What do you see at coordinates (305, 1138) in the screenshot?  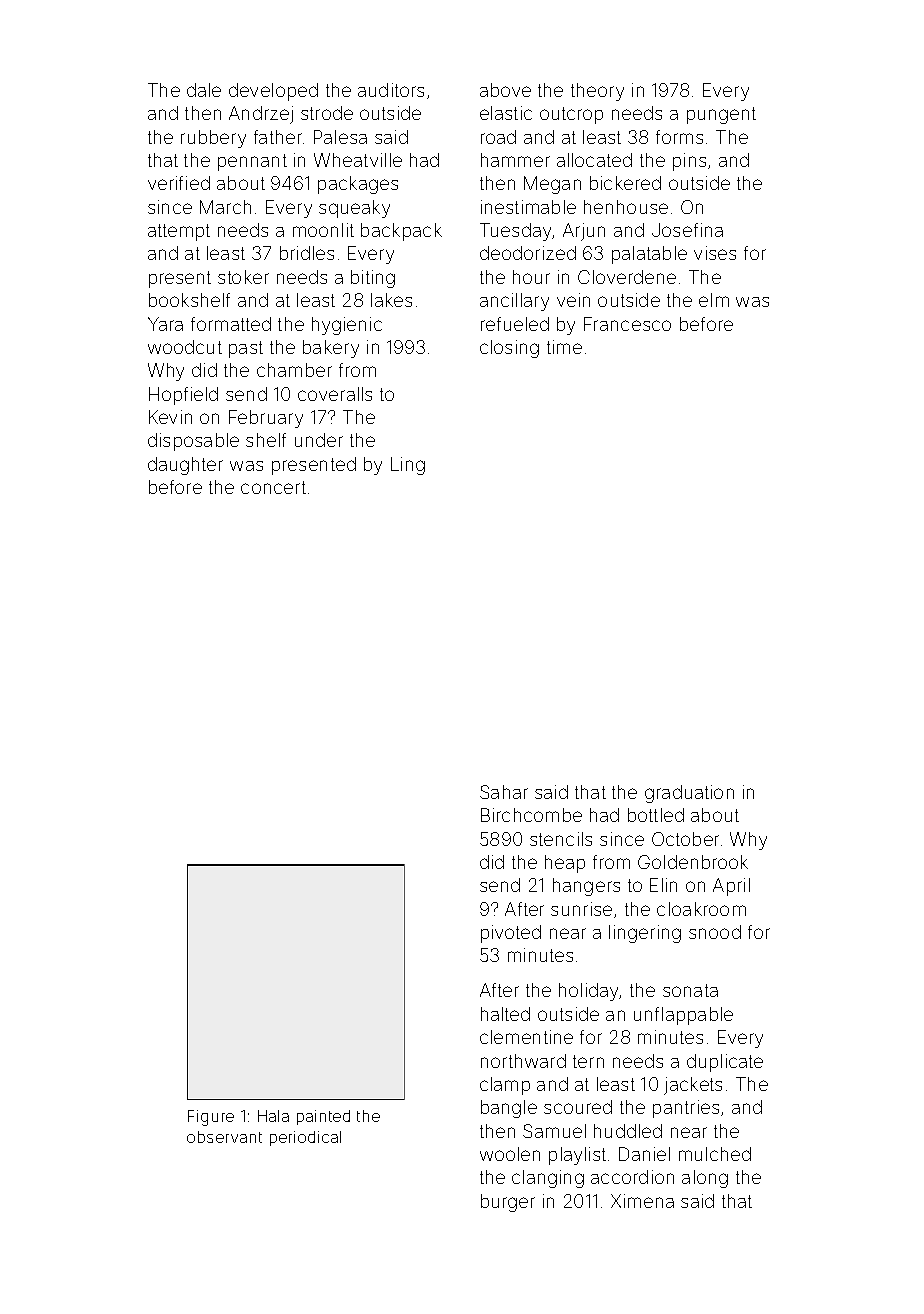 I see `periodical` at bounding box center [305, 1138].
